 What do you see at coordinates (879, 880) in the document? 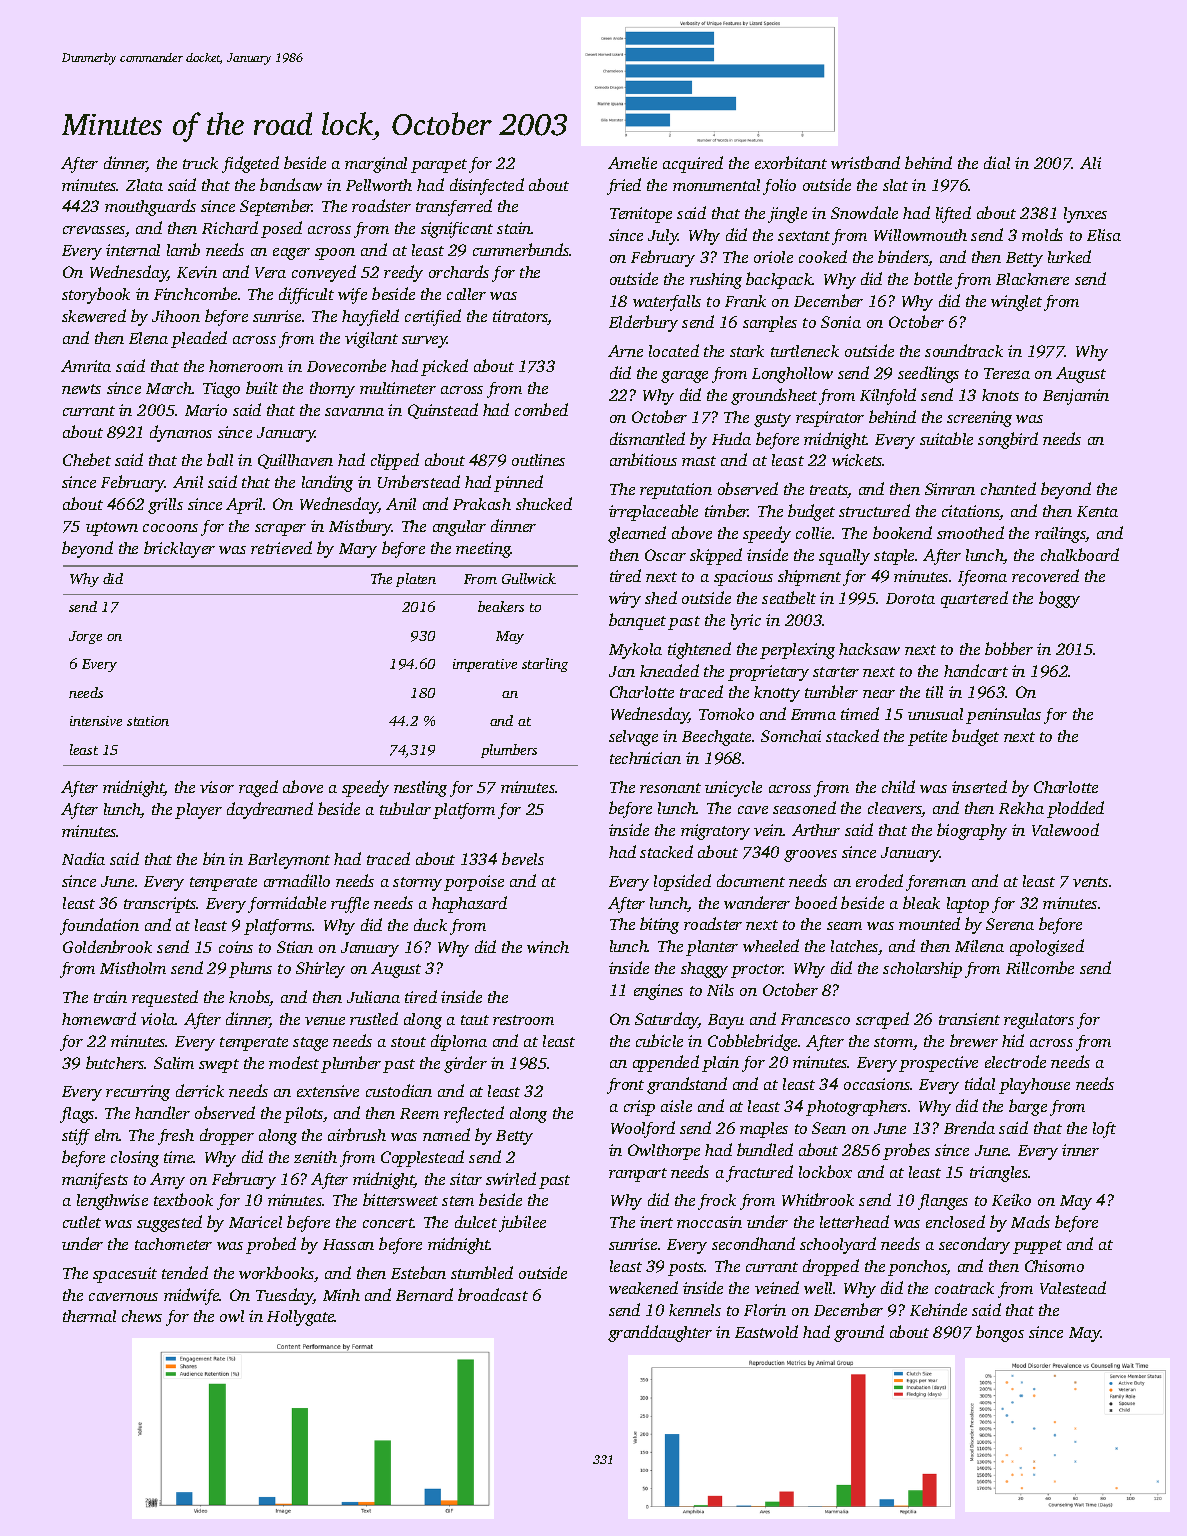
I see `eroded` at bounding box center [879, 880].
